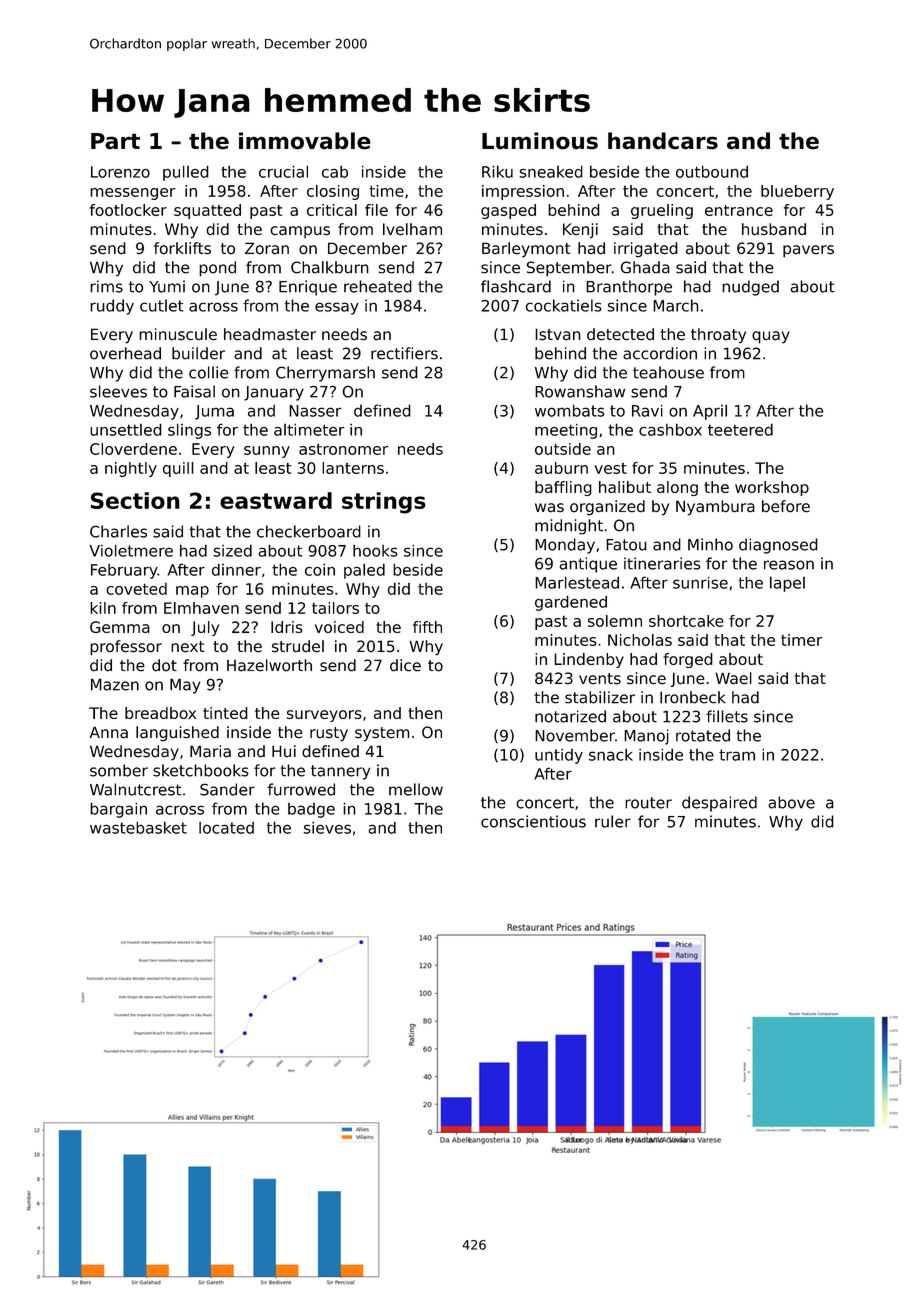 This screenshot has height=1308, width=924. Describe the element at coordinates (375, 550) in the screenshot. I see `hooks` at that location.
